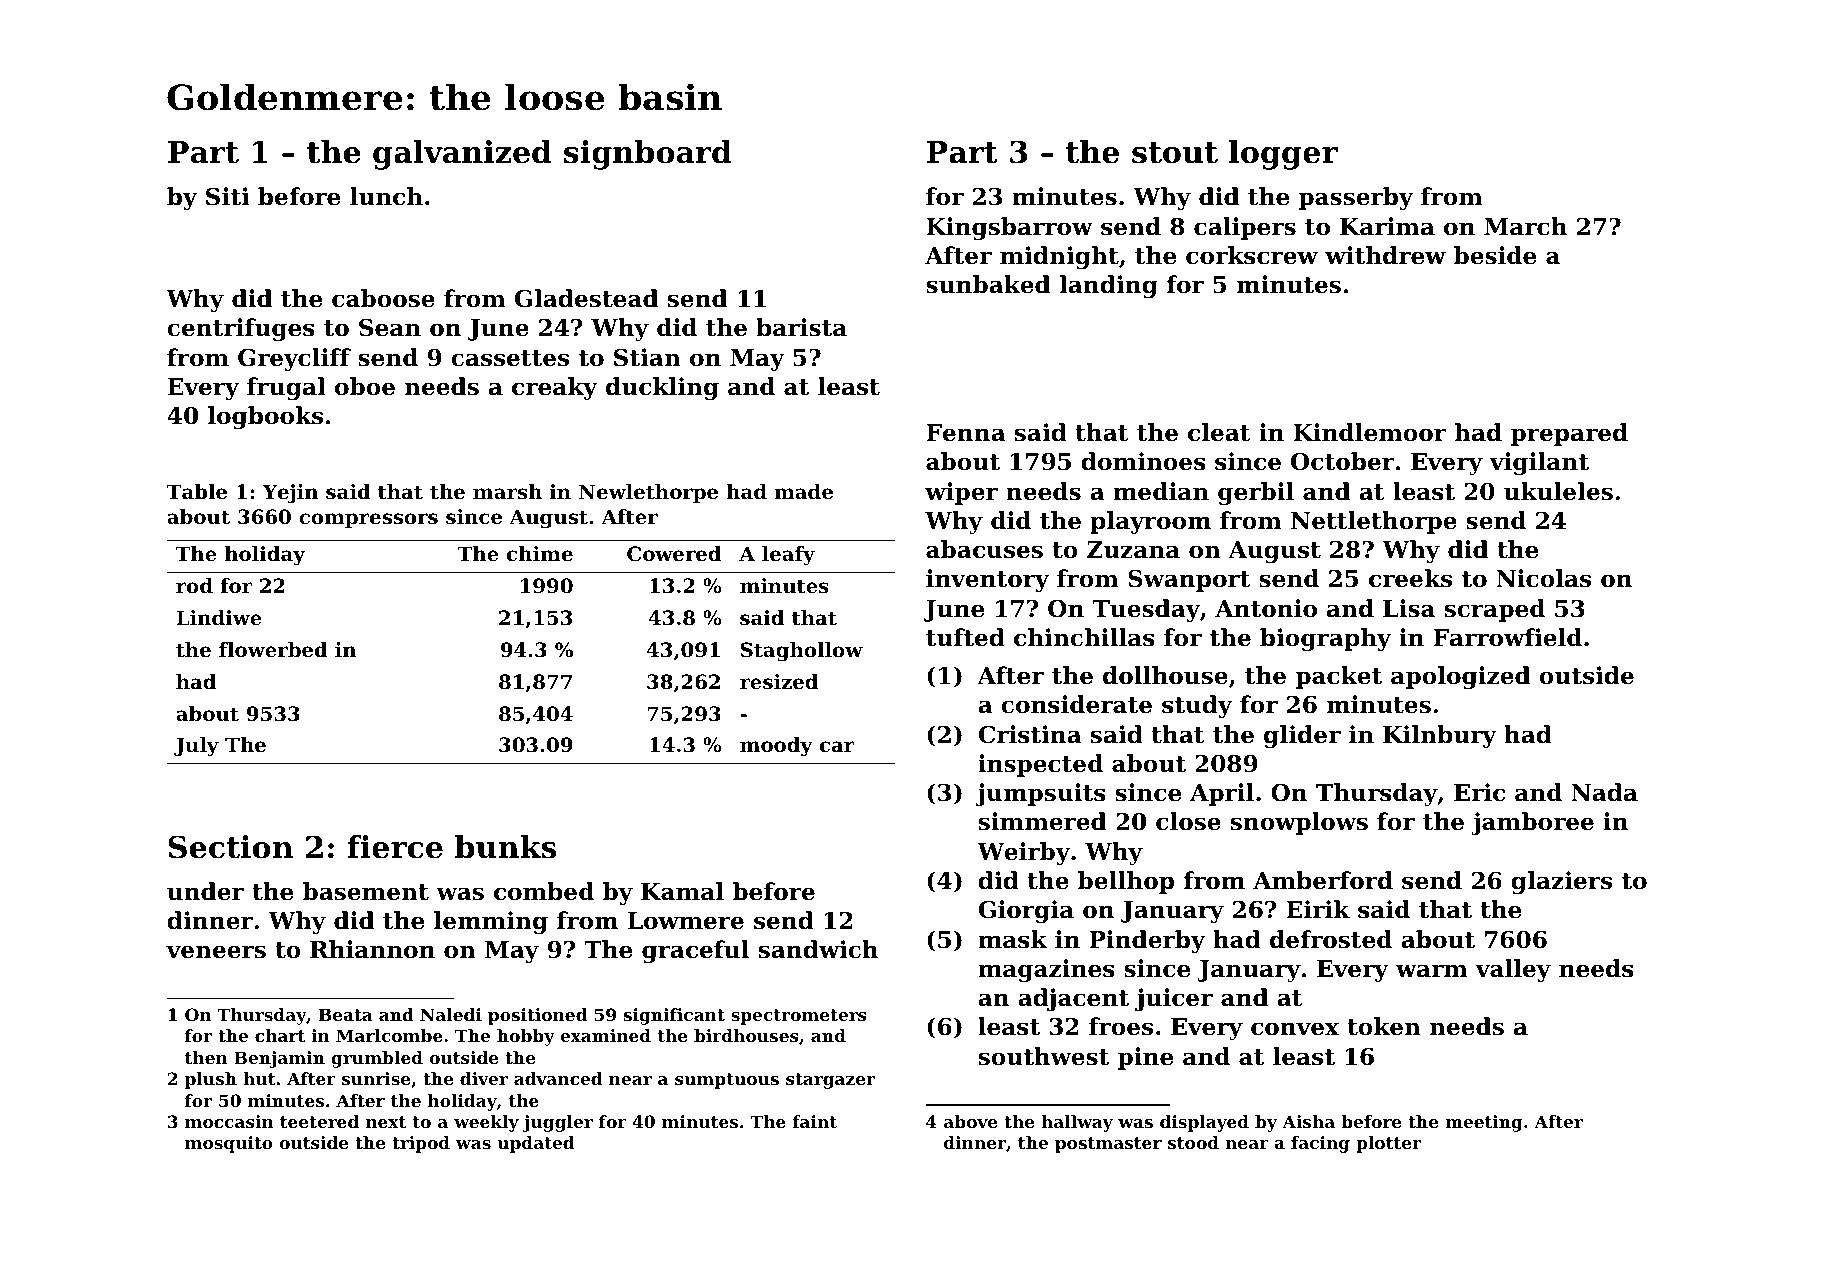 The height and width of the screenshot is (1287, 1821). I want to click on made, so click(803, 492).
